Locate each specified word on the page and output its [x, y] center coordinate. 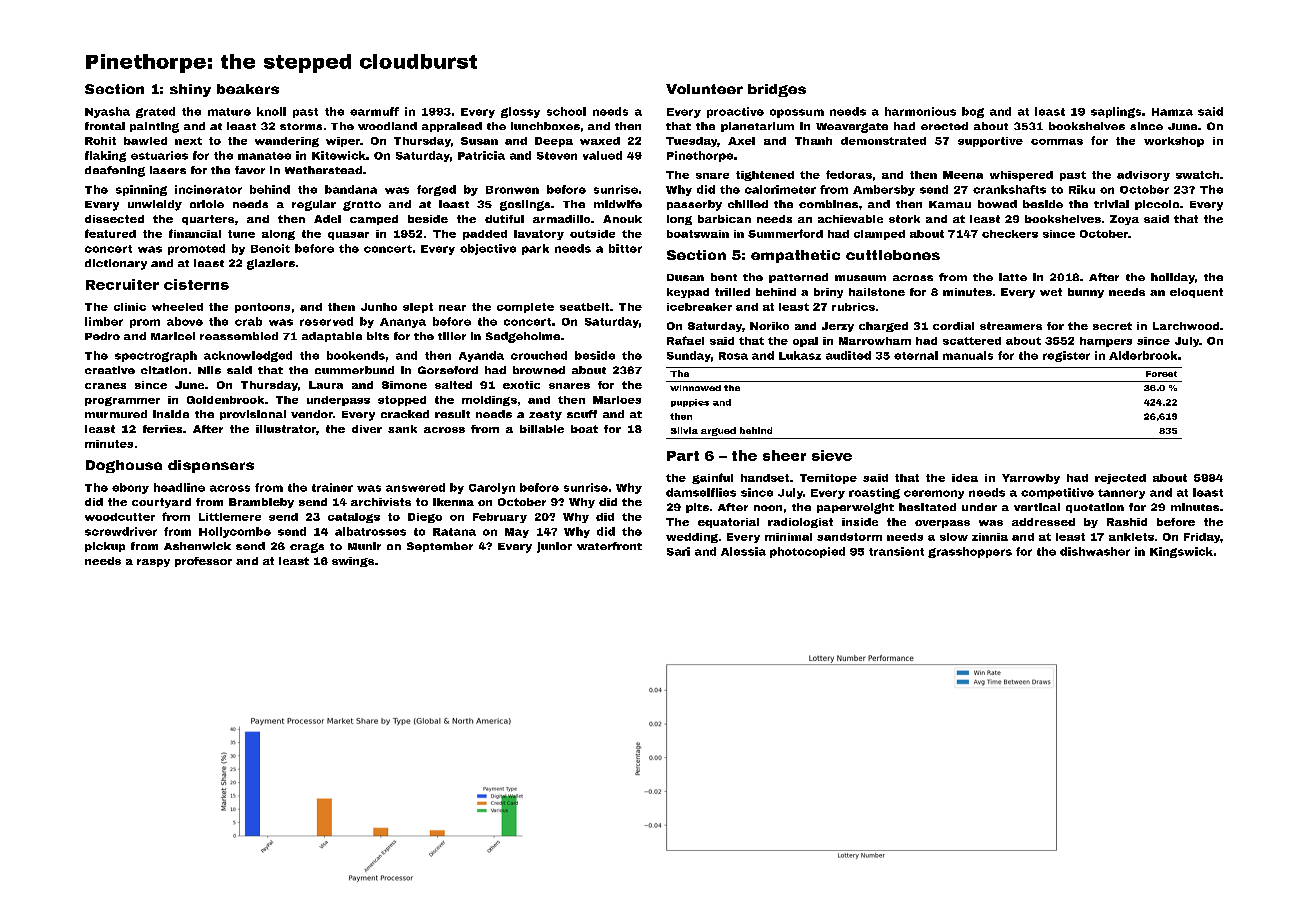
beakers [248, 89]
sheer [784, 455]
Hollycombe [235, 532]
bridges [777, 90]
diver [367, 429]
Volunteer [704, 89]
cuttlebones [893, 255]
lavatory [539, 235]
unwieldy [155, 205]
